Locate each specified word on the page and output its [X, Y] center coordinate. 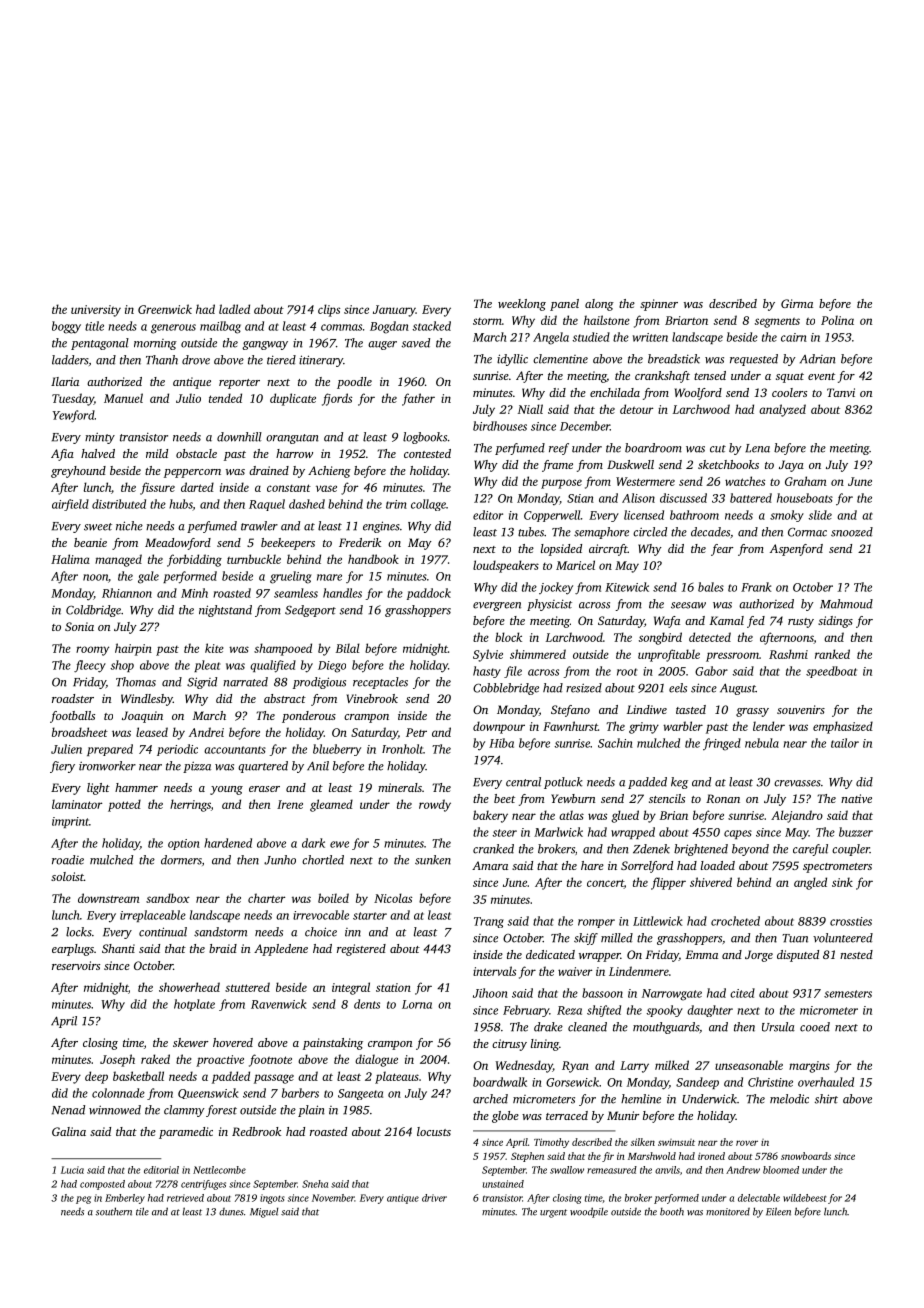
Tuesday [73, 399]
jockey [556, 588]
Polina [837, 320]
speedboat [831, 672]
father [418, 399]
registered [361, 950]
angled [810, 883]
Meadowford [178, 544]
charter [266, 898]
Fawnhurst [570, 726]
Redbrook [256, 1131]
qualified [273, 666]
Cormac [807, 532]
